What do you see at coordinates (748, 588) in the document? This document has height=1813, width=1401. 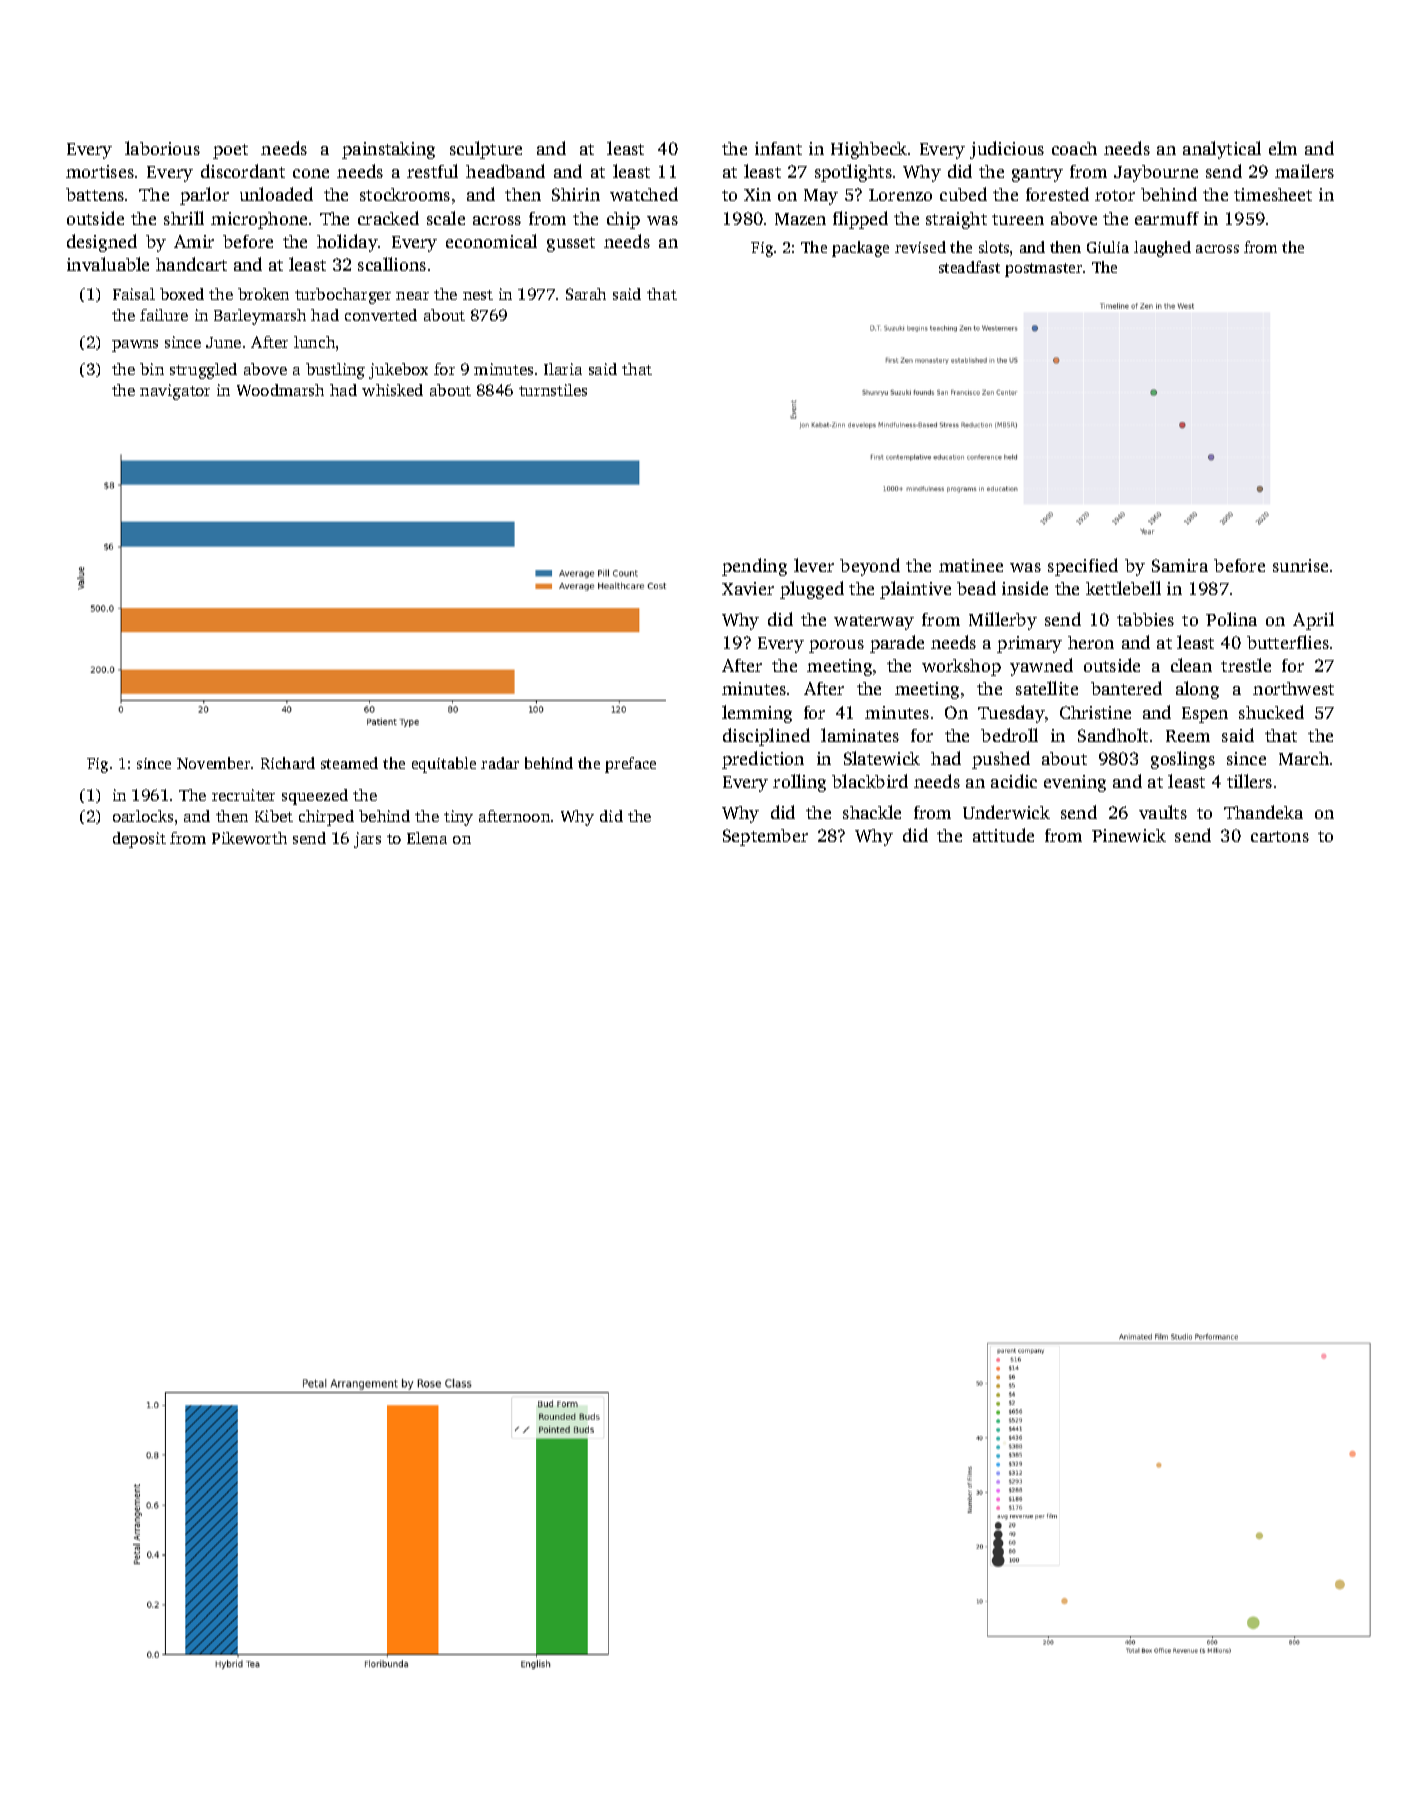 I see `Xavier` at bounding box center [748, 588].
